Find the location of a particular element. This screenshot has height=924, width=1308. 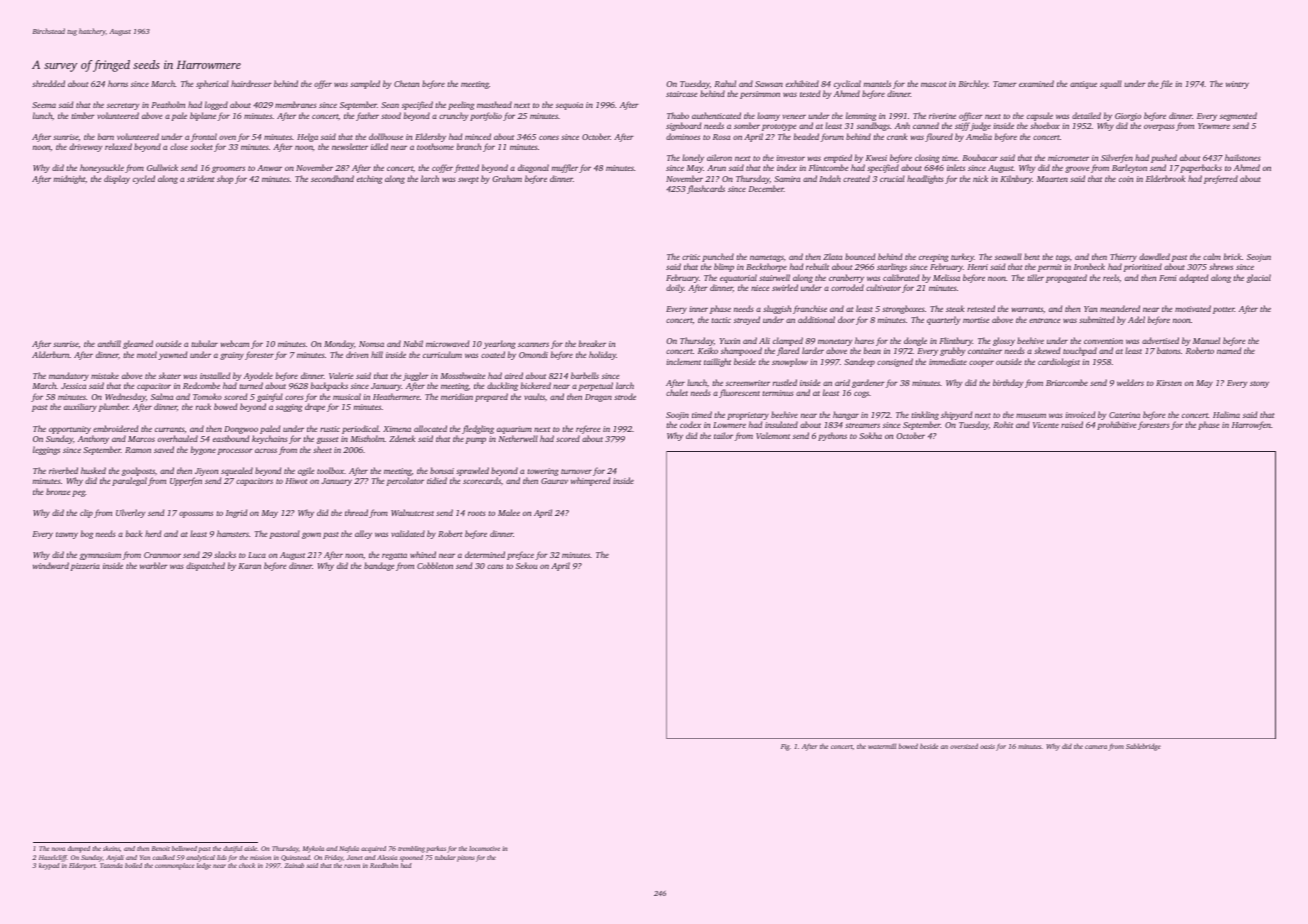

sampled is located at coordinates (365, 84).
